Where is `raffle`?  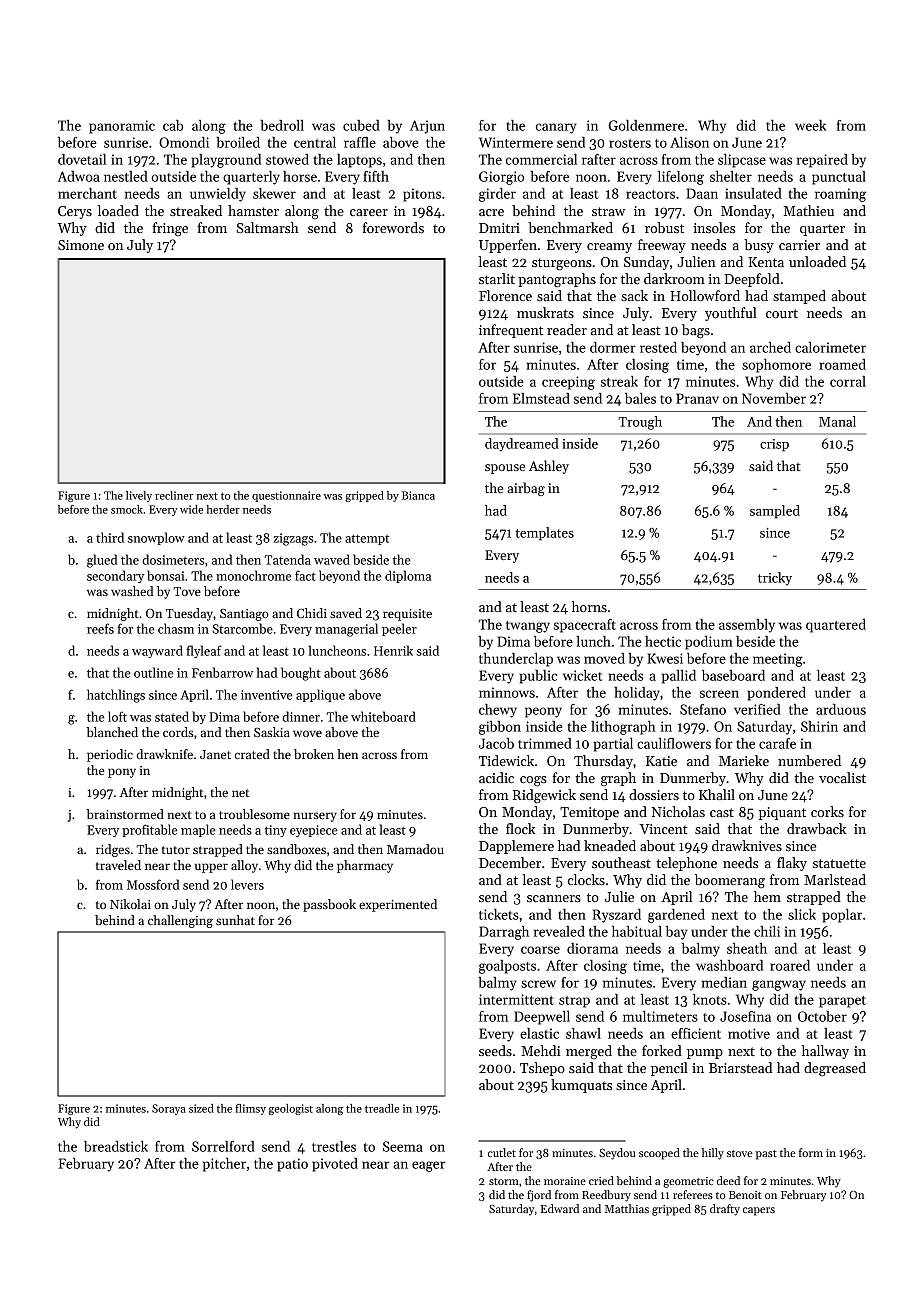
raffle is located at coordinates (360, 142).
